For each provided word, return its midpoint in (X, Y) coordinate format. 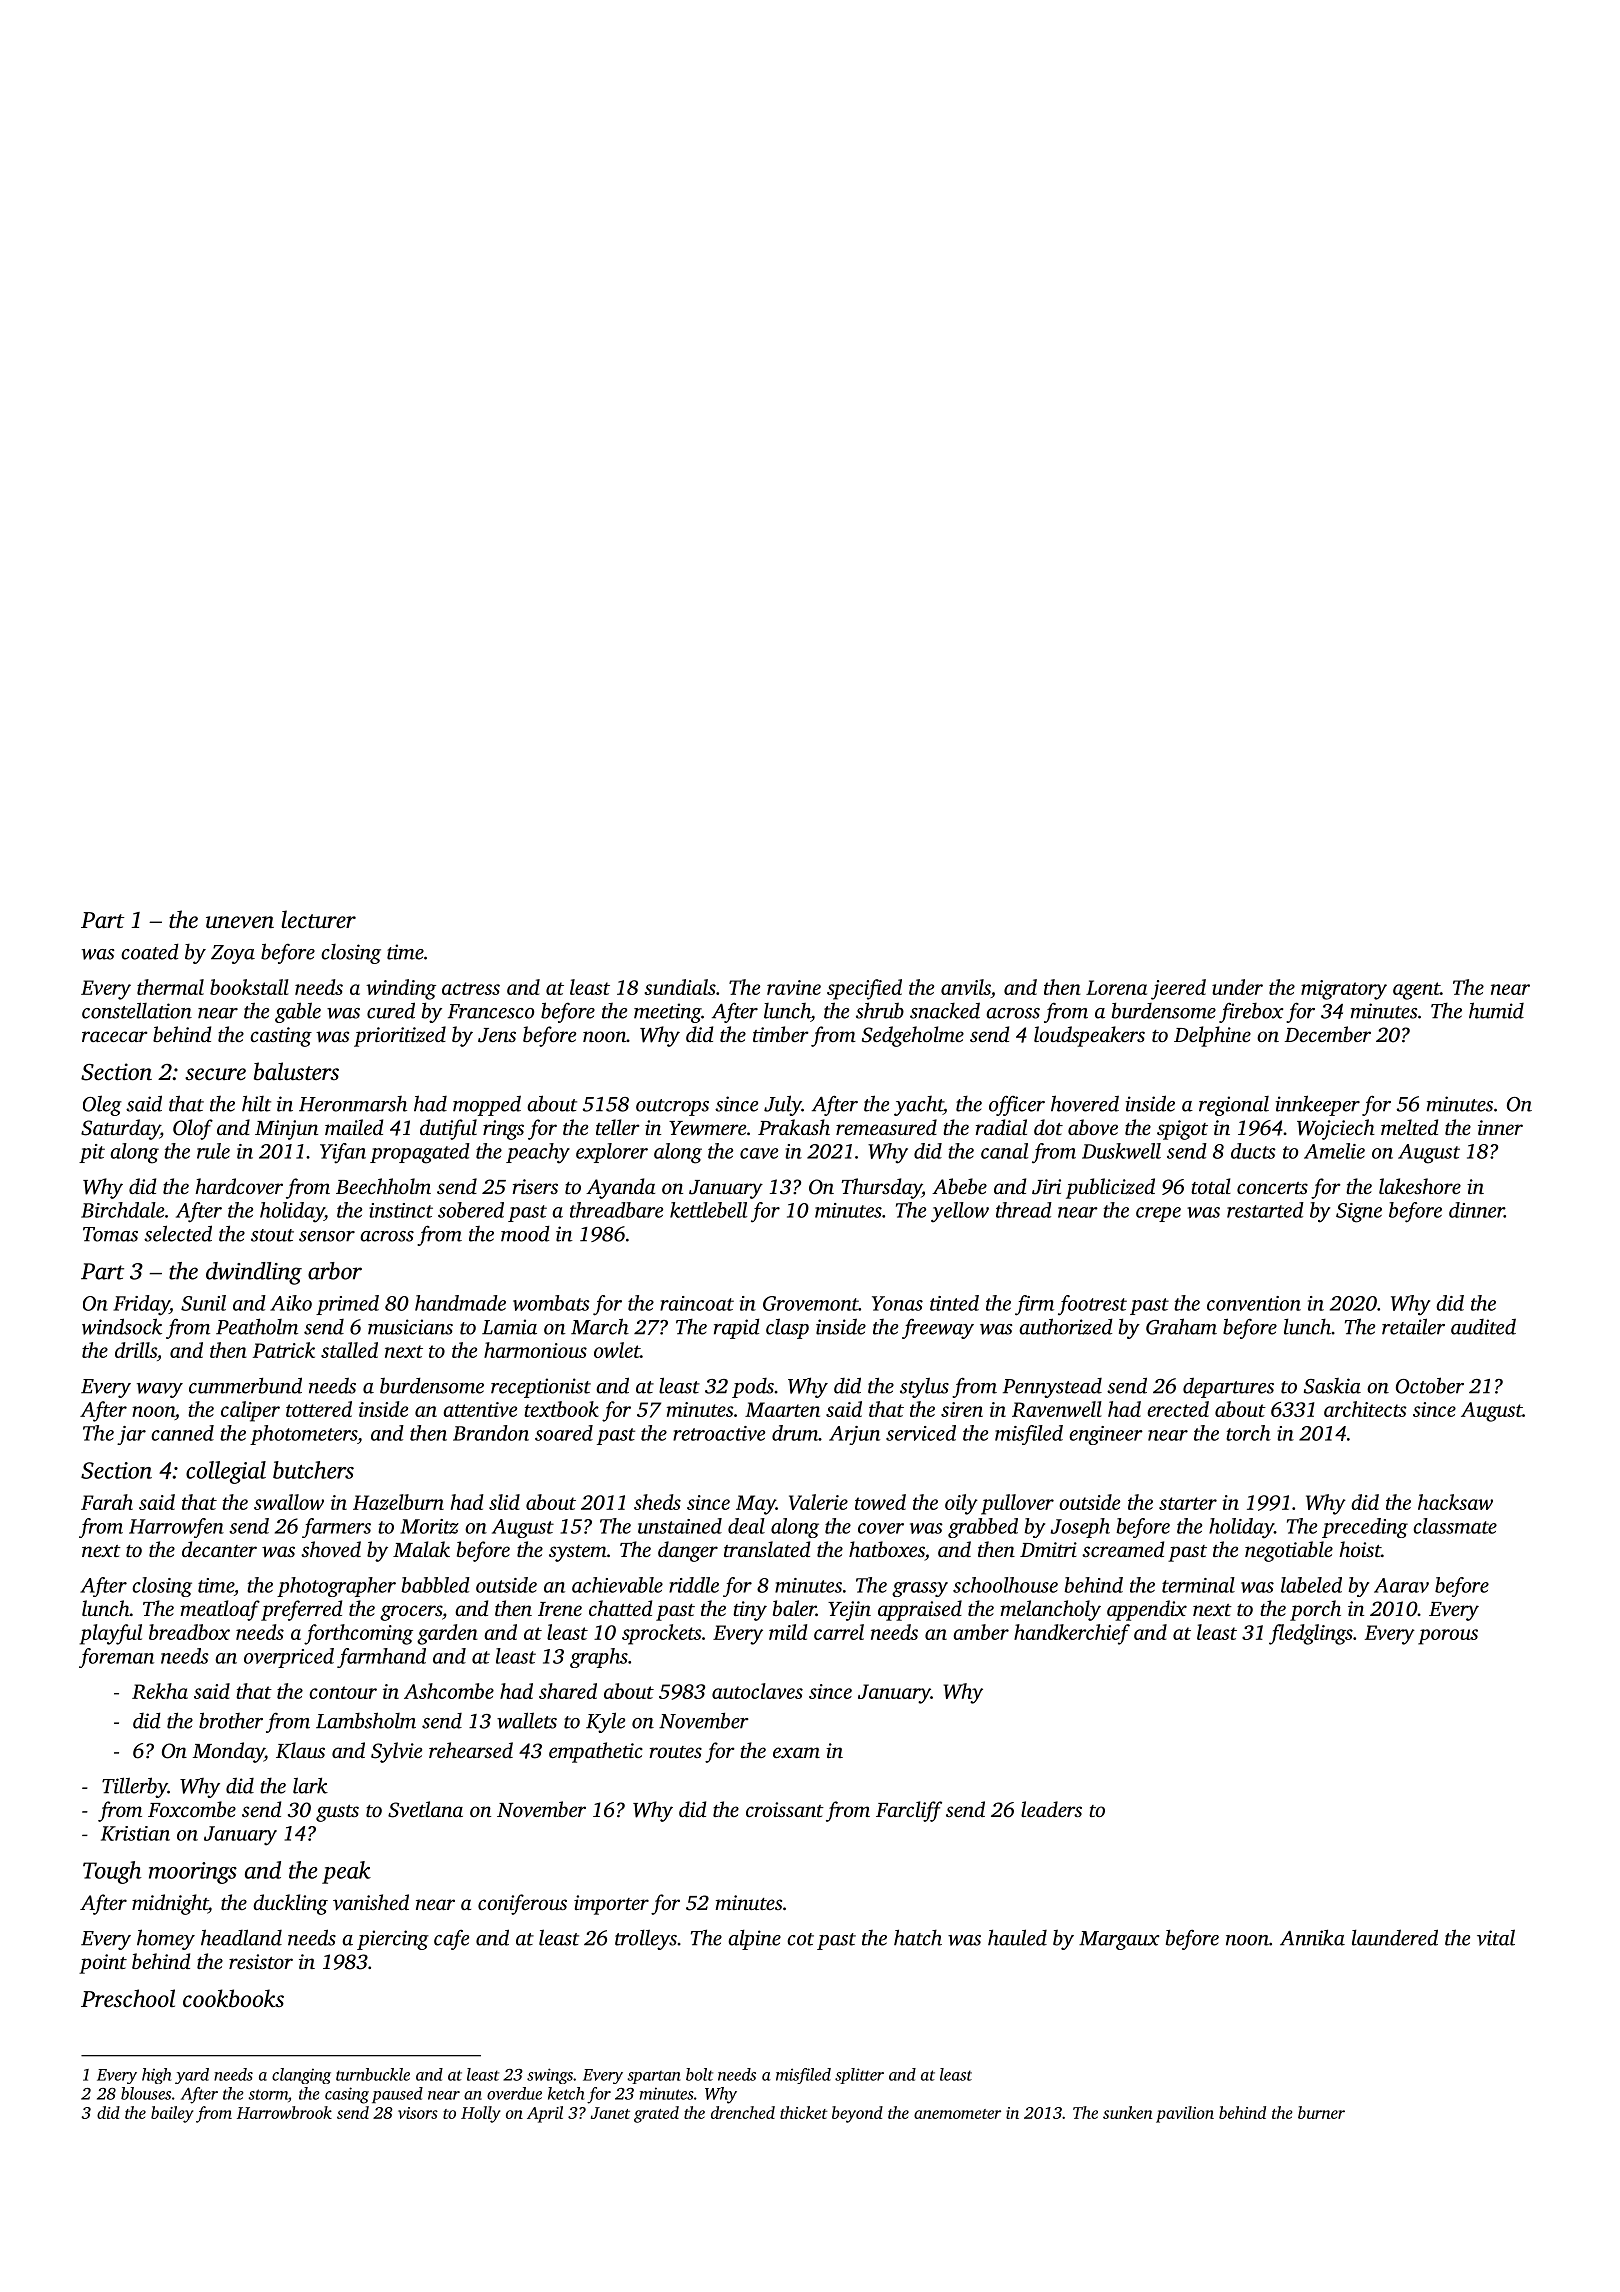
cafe (451, 1939)
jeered (1178, 989)
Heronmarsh (353, 1104)
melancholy (1050, 1610)
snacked (945, 1010)
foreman (116, 1658)
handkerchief (1072, 1634)
